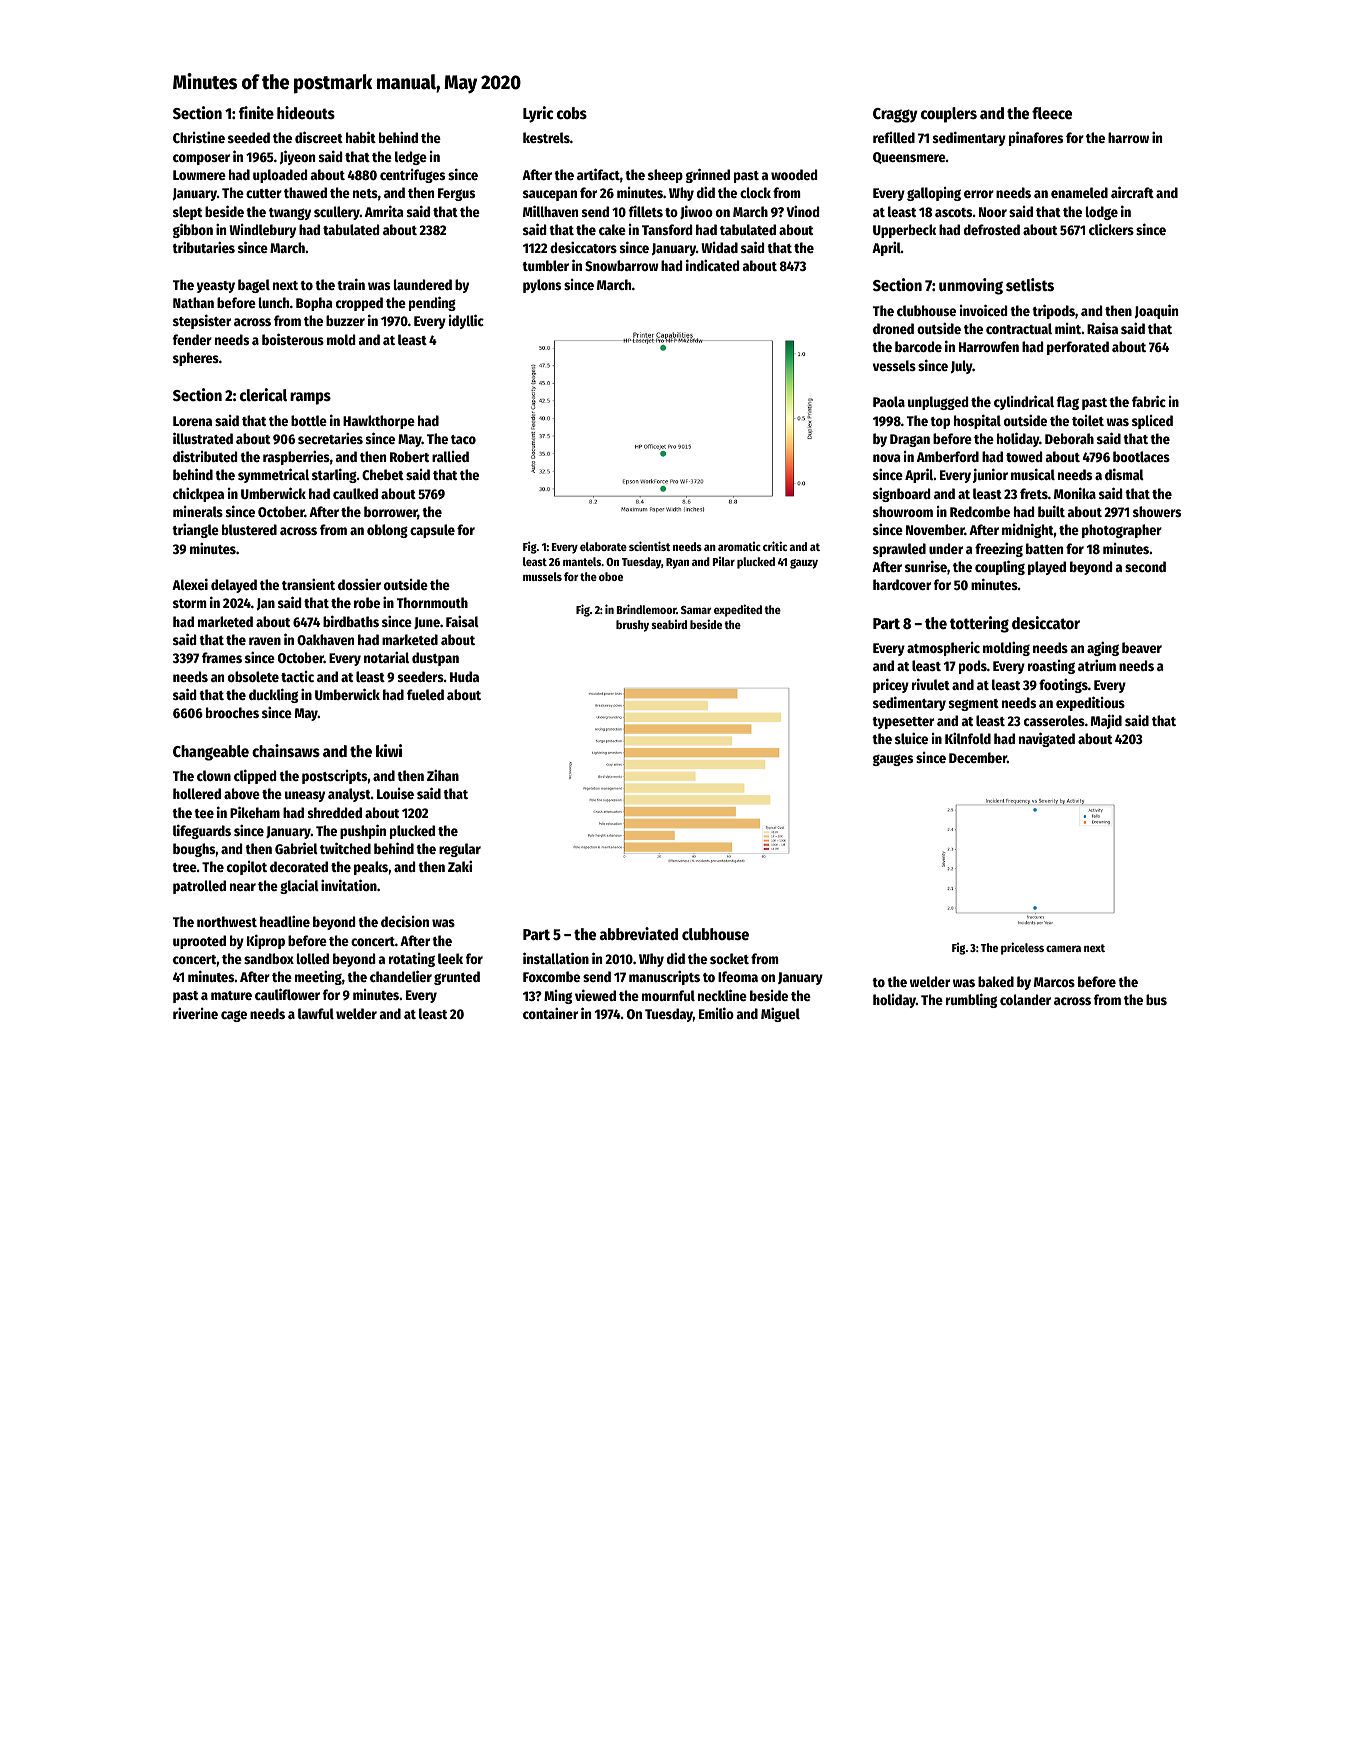  What do you see at coordinates (443, 775) in the screenshot?
I see `Zihan` at bounding box center [443, 775].
